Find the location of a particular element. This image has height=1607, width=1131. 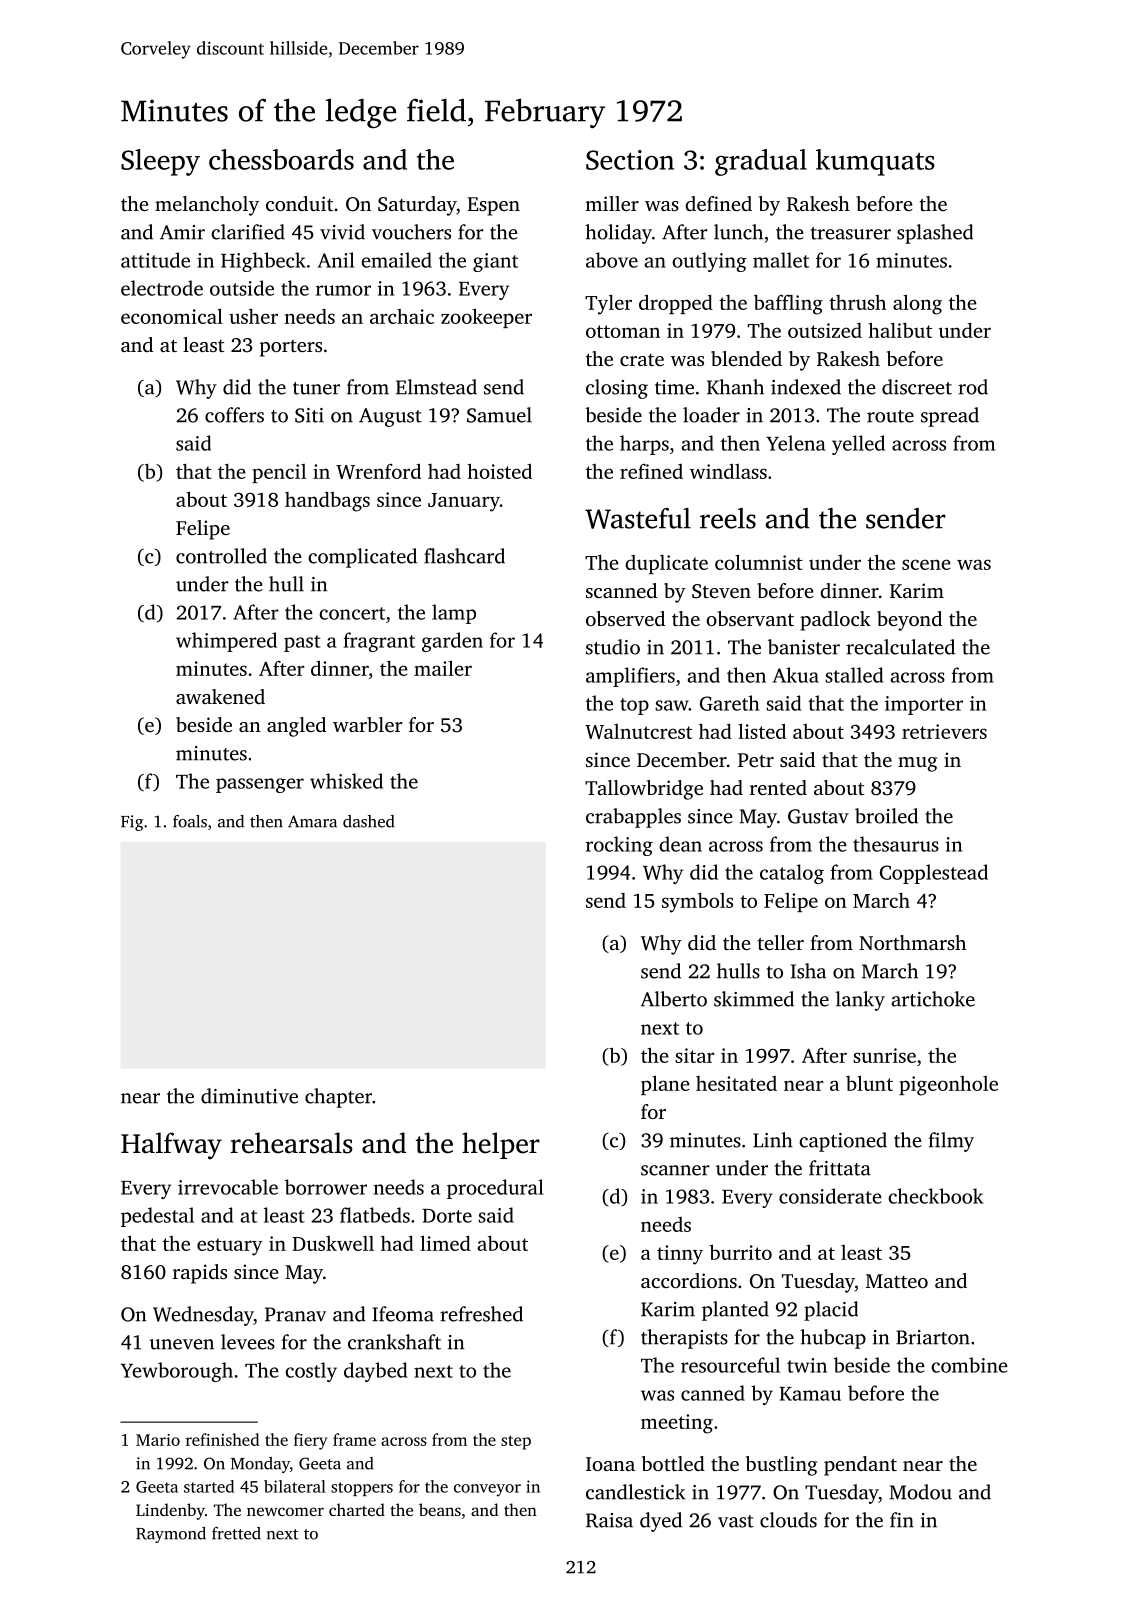

rumor is located at coordinates (343, 290).
